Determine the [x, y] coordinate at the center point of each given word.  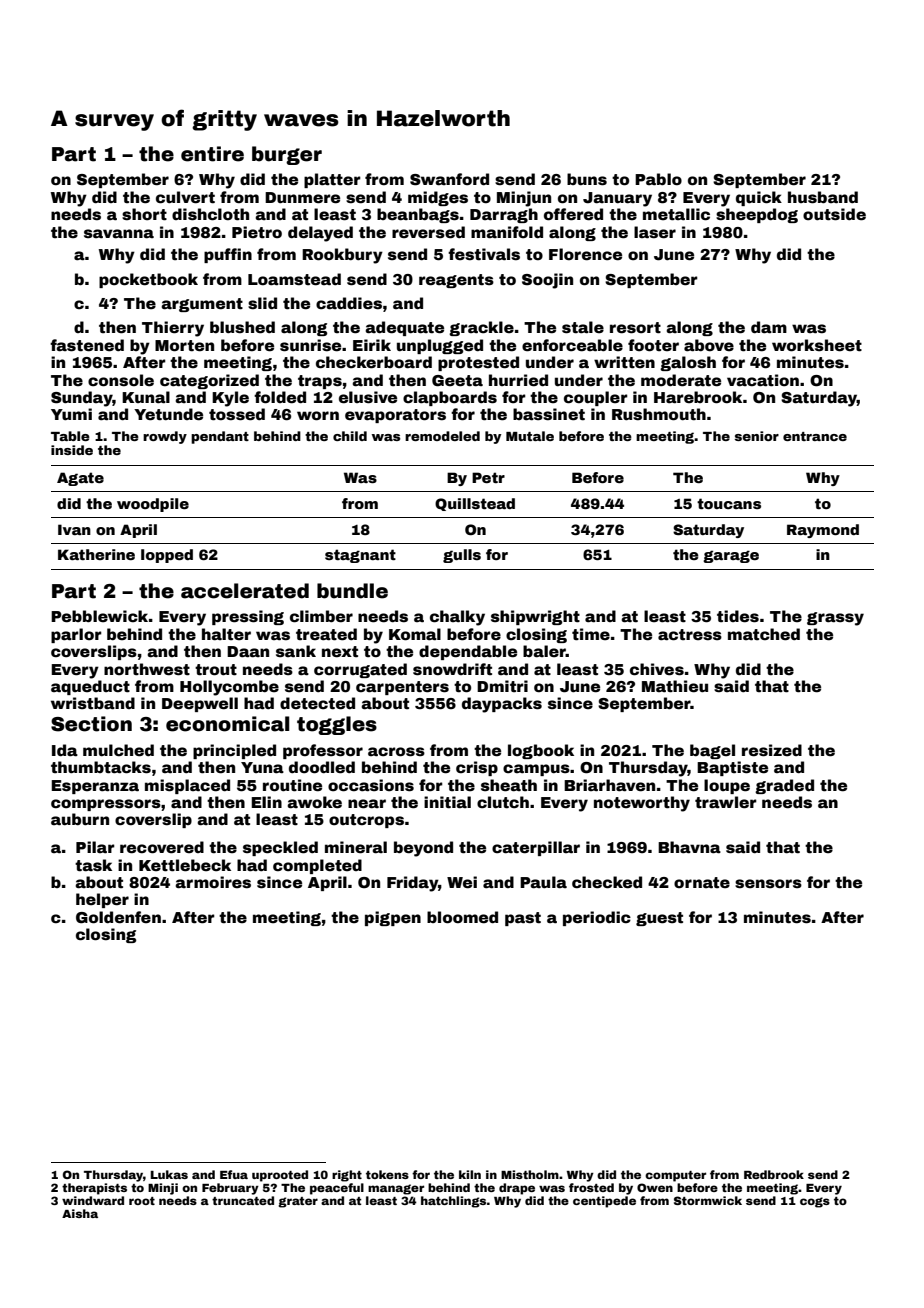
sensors [768, 884]
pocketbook [148, 280]
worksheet [817, 345]
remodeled [442, 436]
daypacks [502, 705]
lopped [167, 556]
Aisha [80, 1213]
